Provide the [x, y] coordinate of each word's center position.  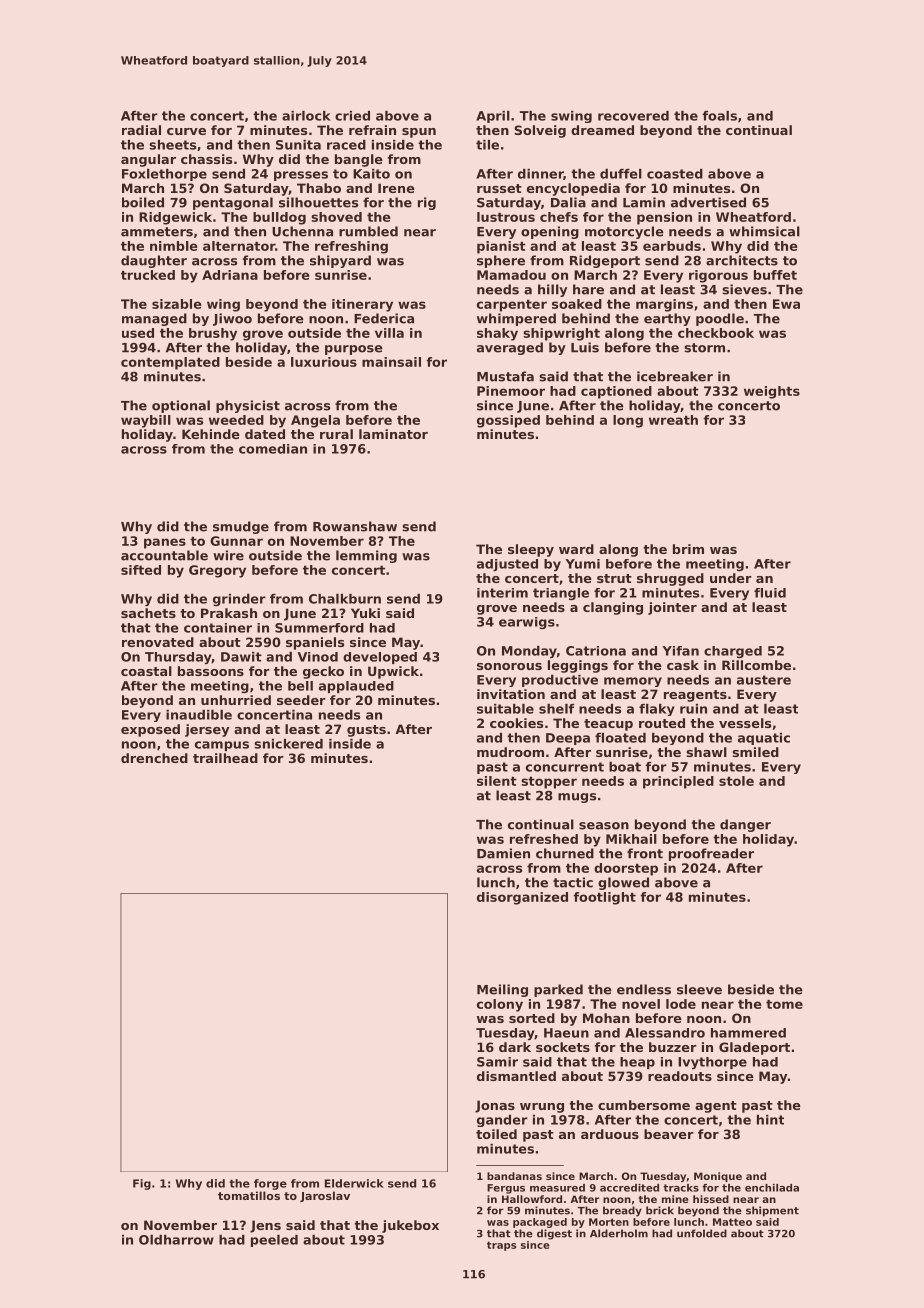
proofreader [711, 854]
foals [719, 116]
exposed [150, 730]
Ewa [786, 304]
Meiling [502, 990]
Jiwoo [232, 319]
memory [633, 682]
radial [141, 130]
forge [270, 1184]
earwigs [527, 623]
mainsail [391, 362]
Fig [142, 1184]
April [493, 117]
